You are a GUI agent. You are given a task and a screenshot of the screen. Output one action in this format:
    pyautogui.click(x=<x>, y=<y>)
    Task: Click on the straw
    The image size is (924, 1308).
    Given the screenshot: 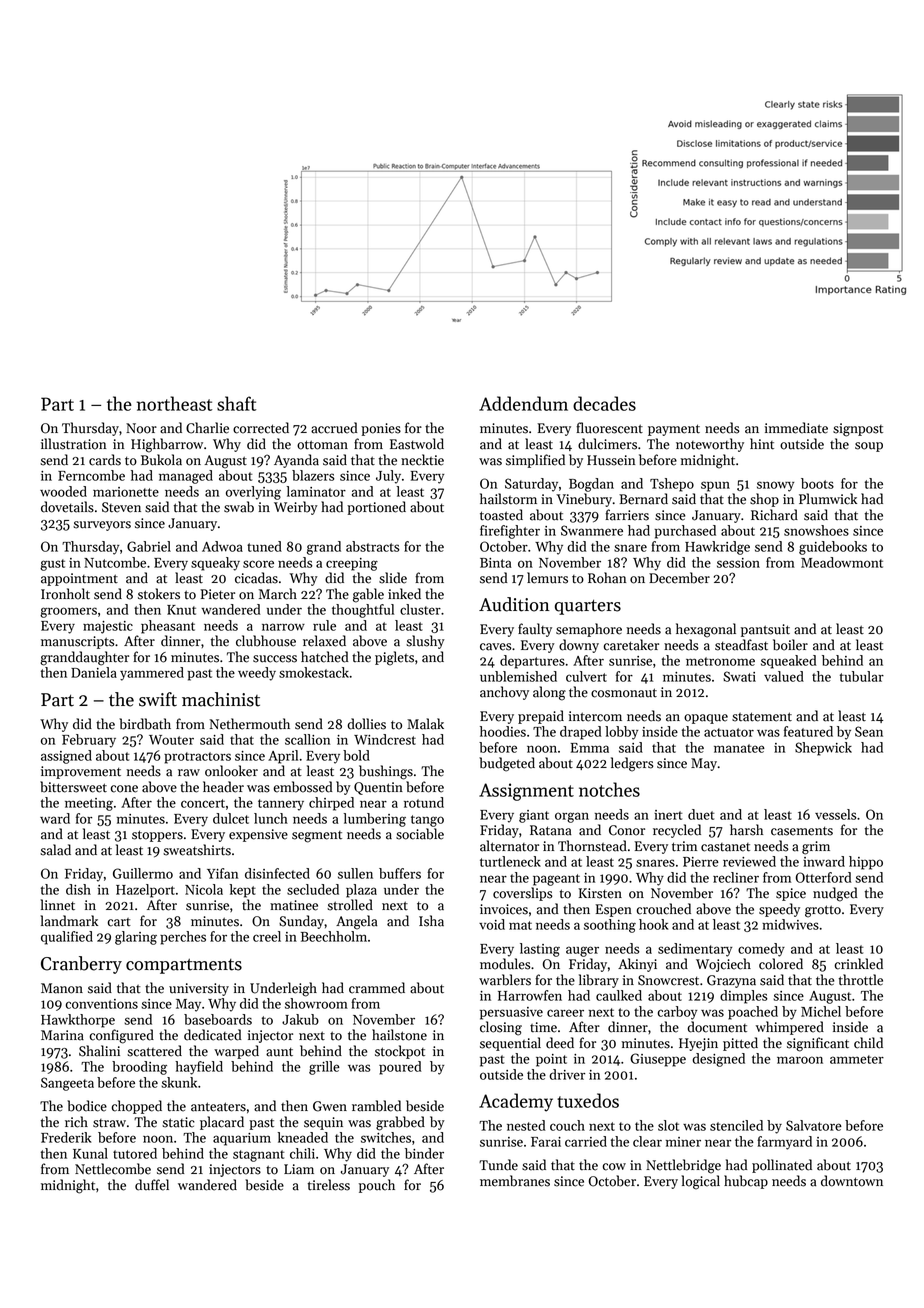 What is the action you would take?
    pyautogui.click(x=109, y=1123)
